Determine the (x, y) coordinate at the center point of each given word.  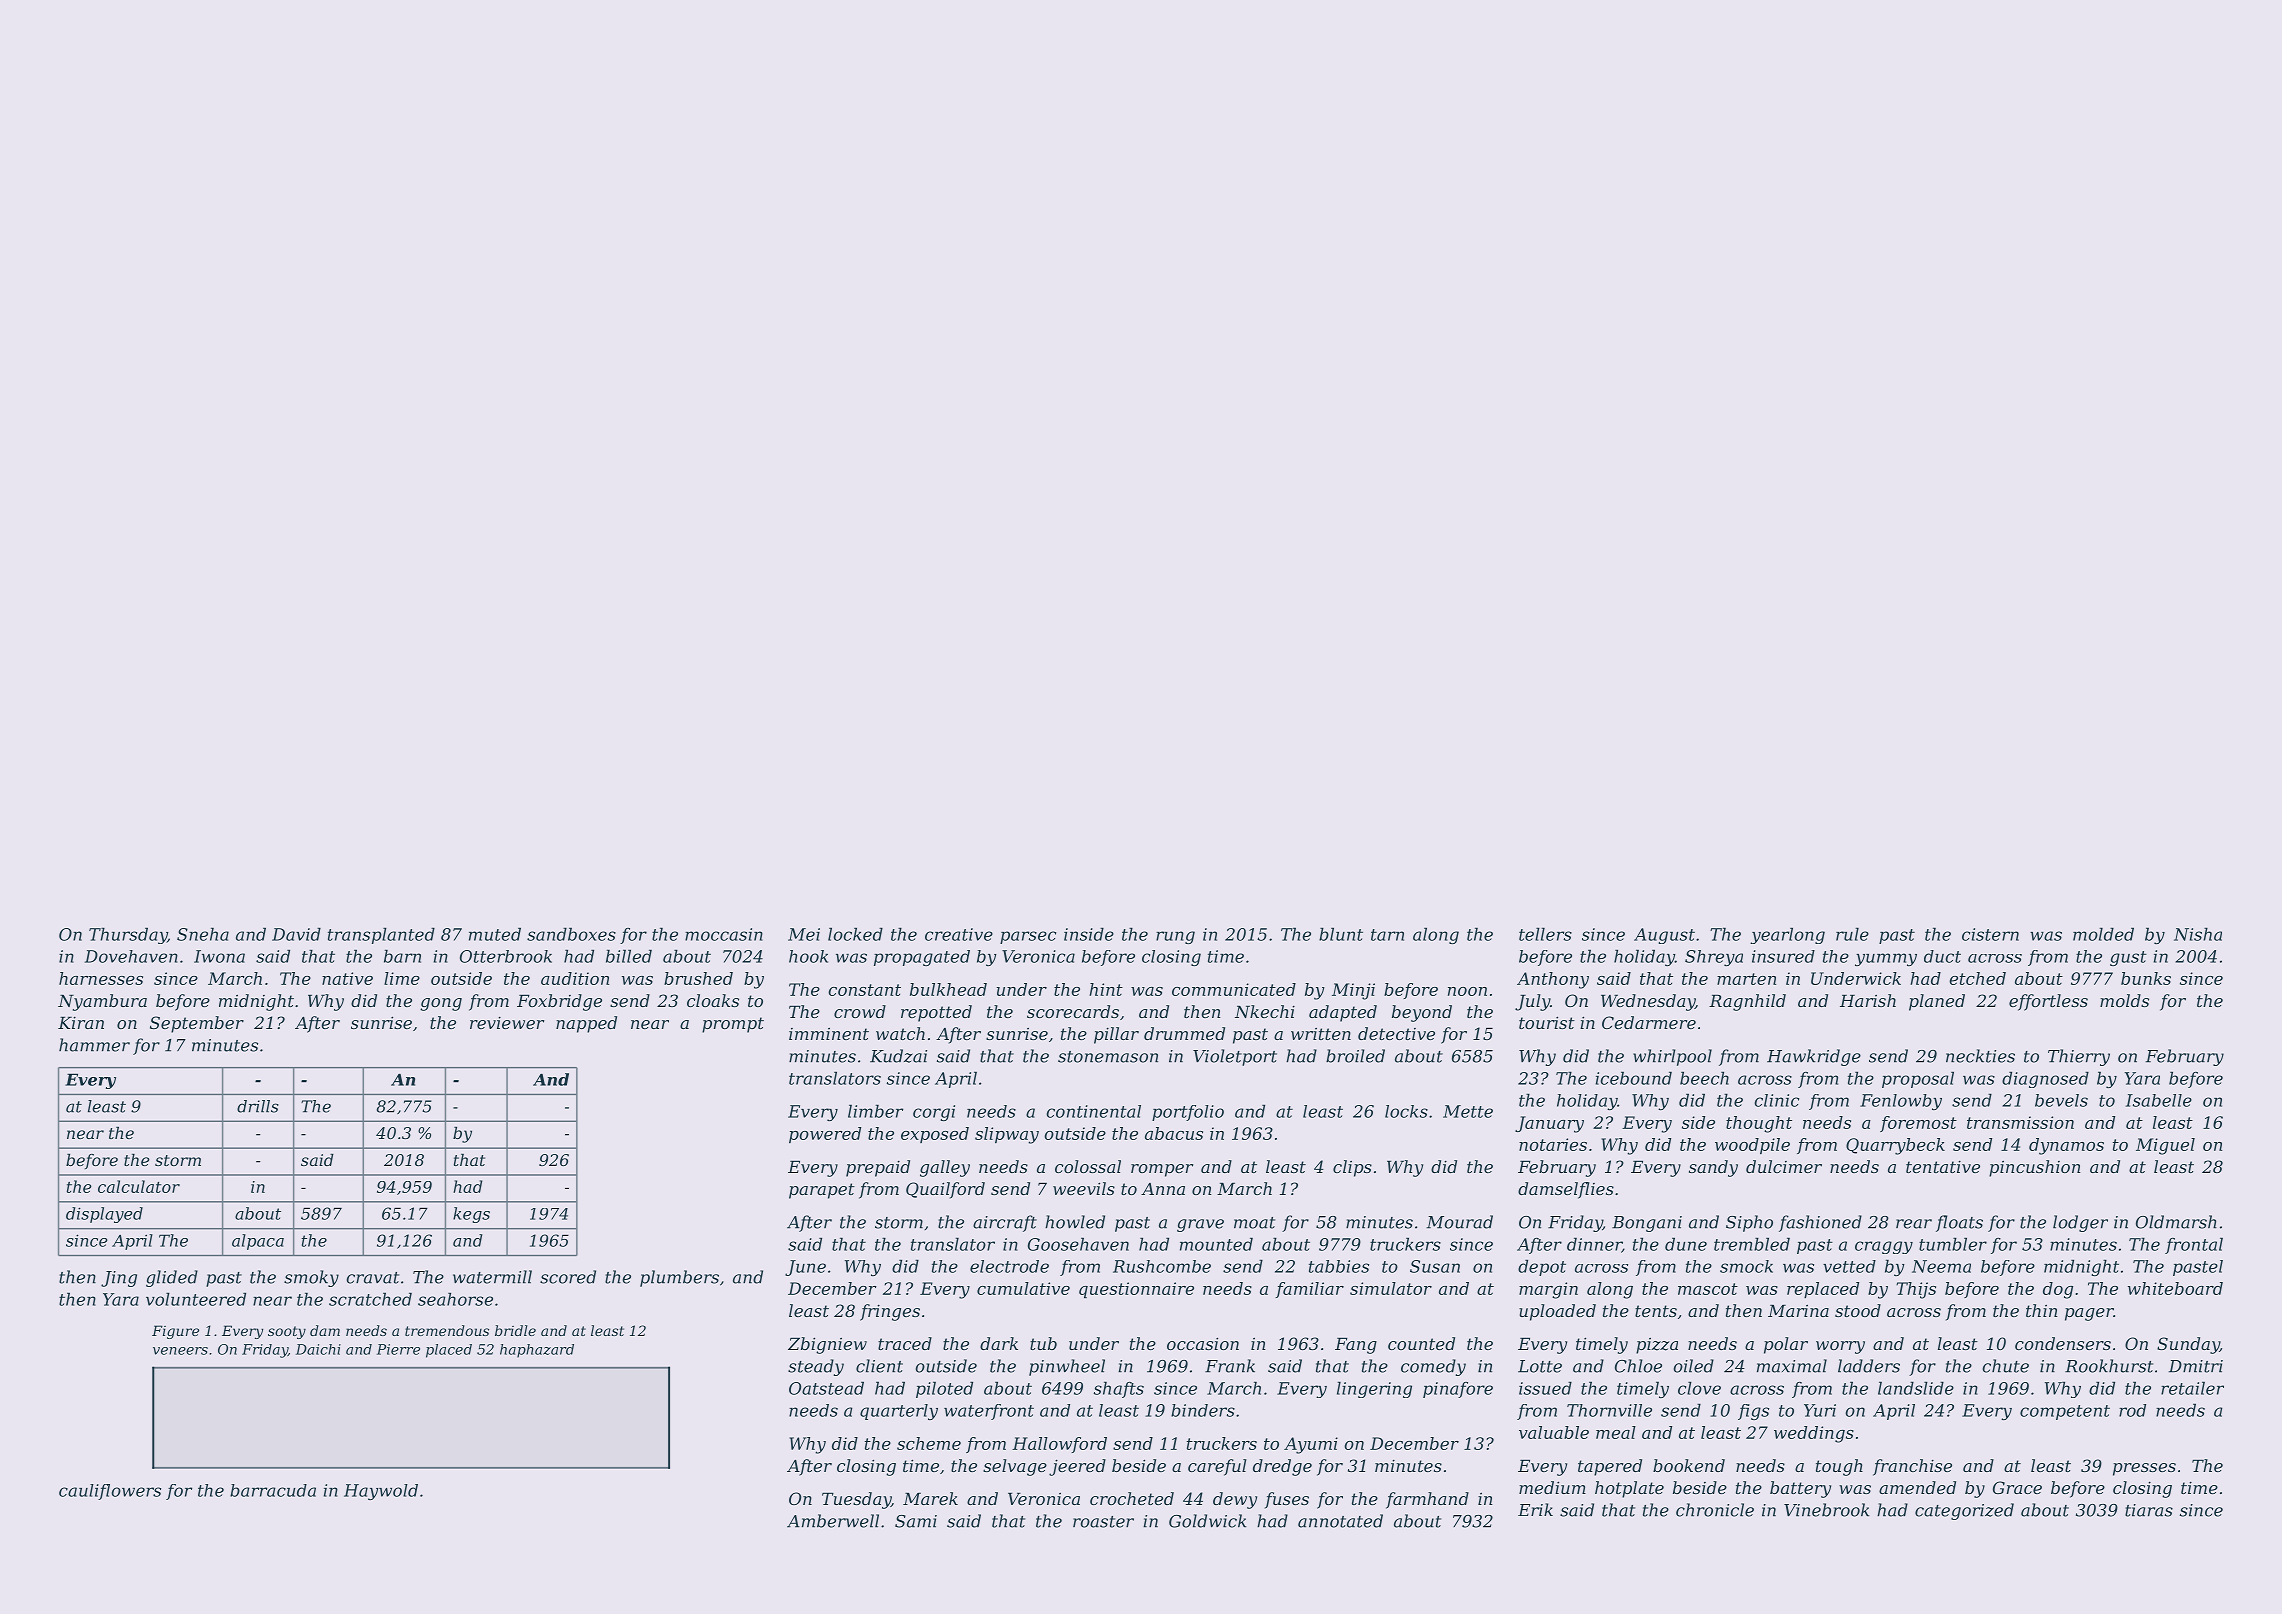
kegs (471, 1215)
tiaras (2149, 1510)
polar (1786, 1345)
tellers (1545, 934)
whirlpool (1672, 1057)
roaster (1103, 1522)
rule (1852, 934)
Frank (1230, 1366)
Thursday (128, 936)
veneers (180, 1351)
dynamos (2066, 1146)
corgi (934, 1113)
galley (945, 1168)
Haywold (381, 1492)
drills (258, 1106)
